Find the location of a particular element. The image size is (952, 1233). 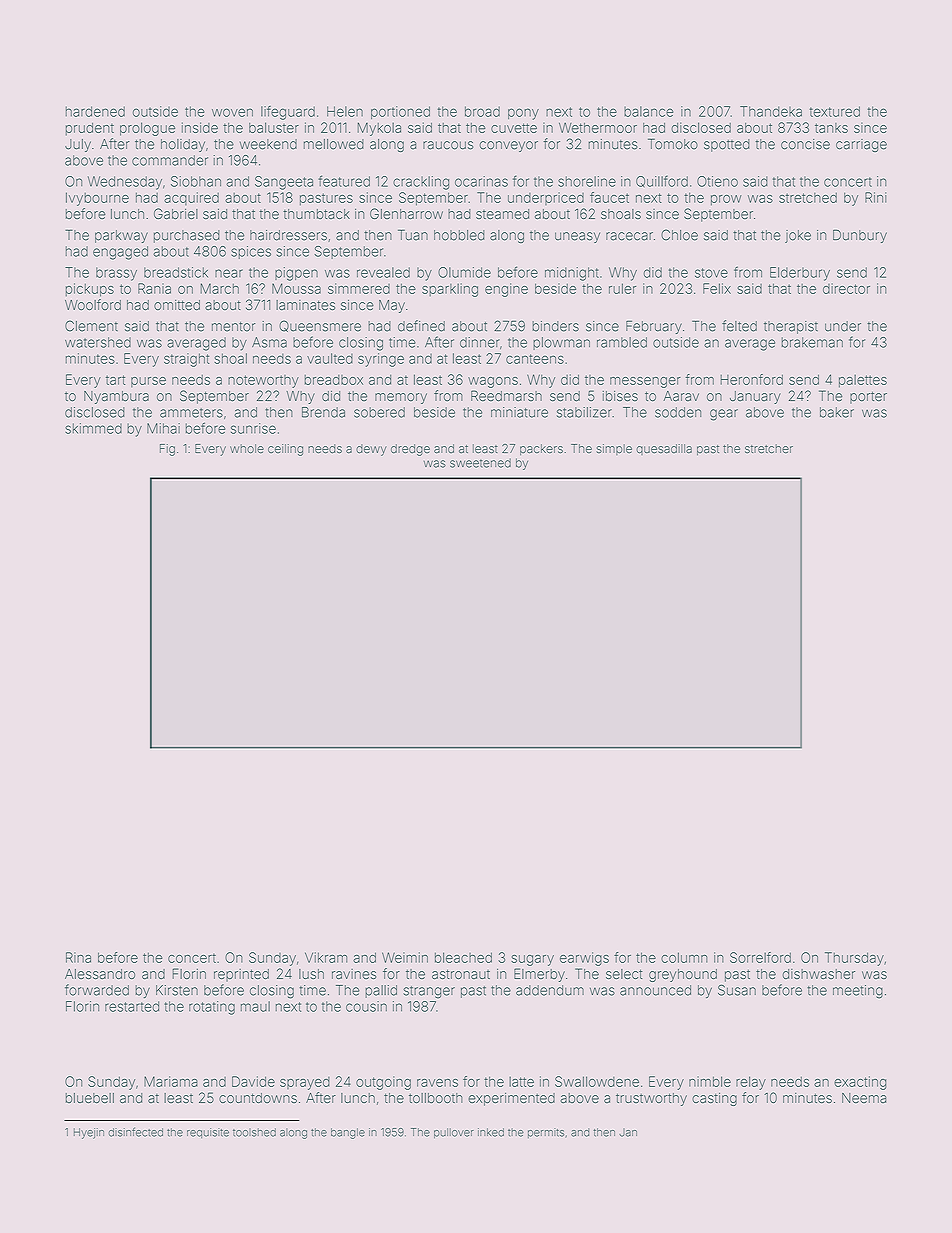

stretcher is located at coordinates (769, 449).
